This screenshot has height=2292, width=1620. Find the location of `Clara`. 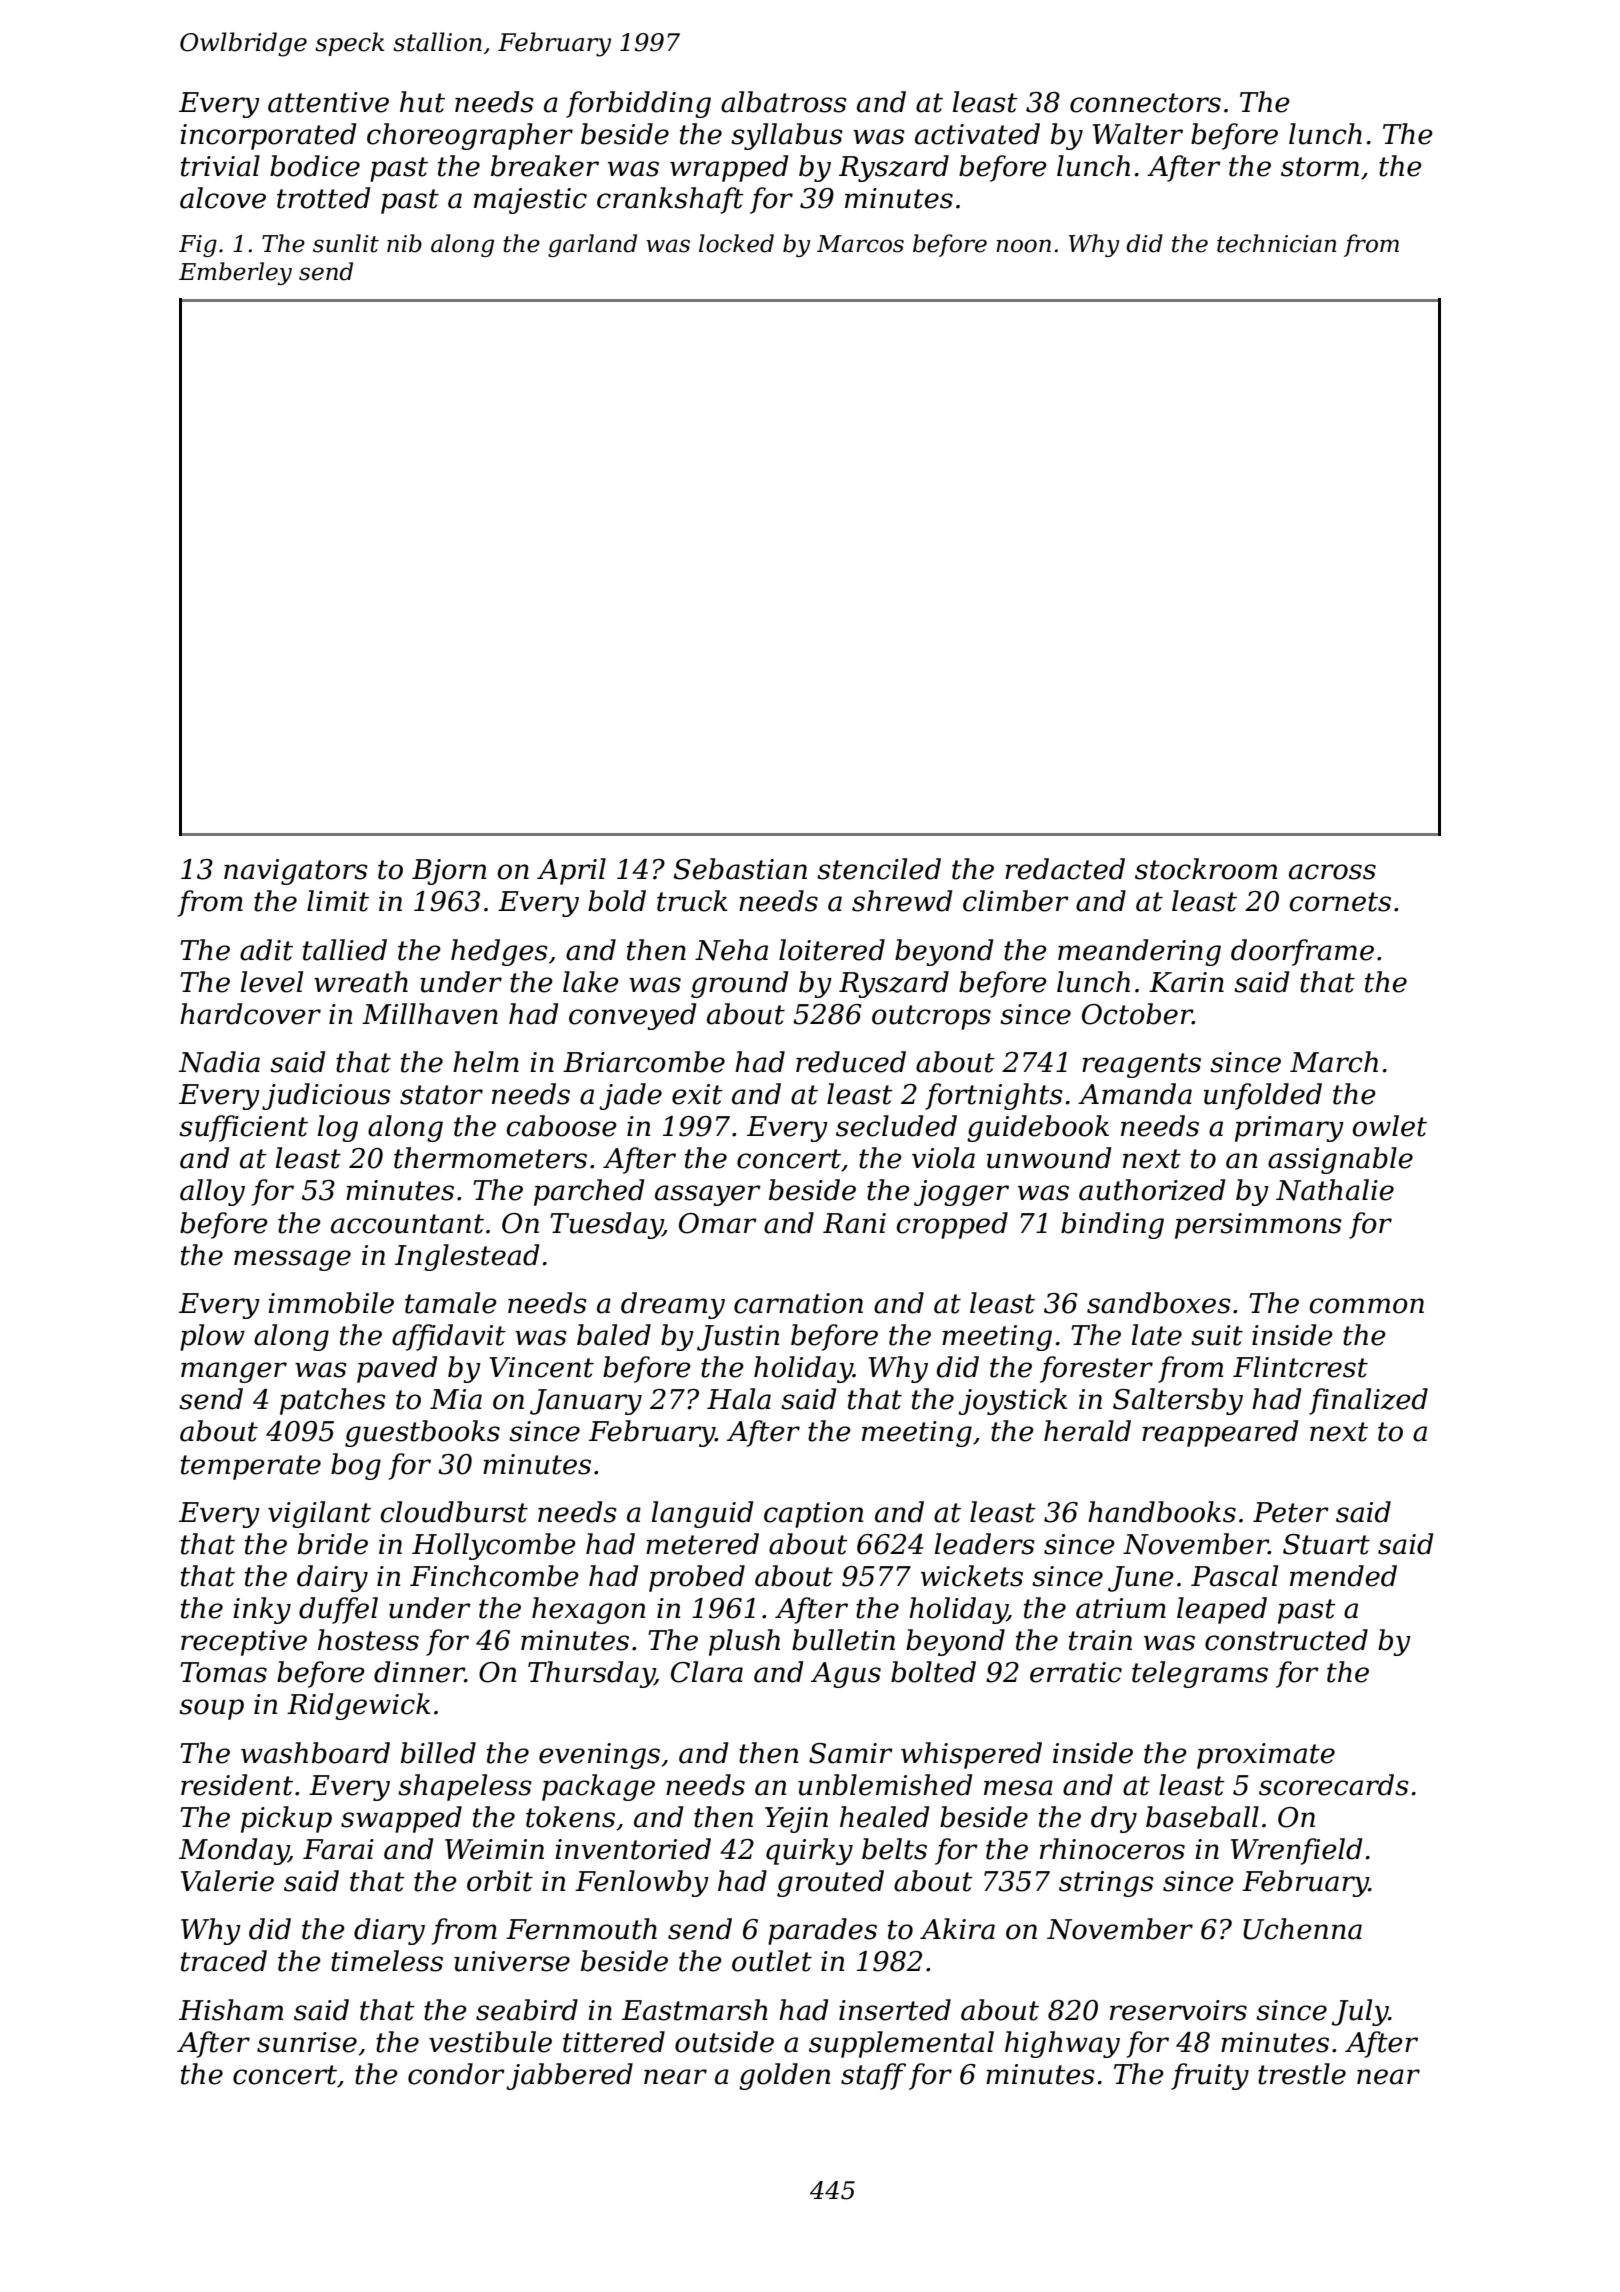

Clara is located at coordinates (707, 1672).
